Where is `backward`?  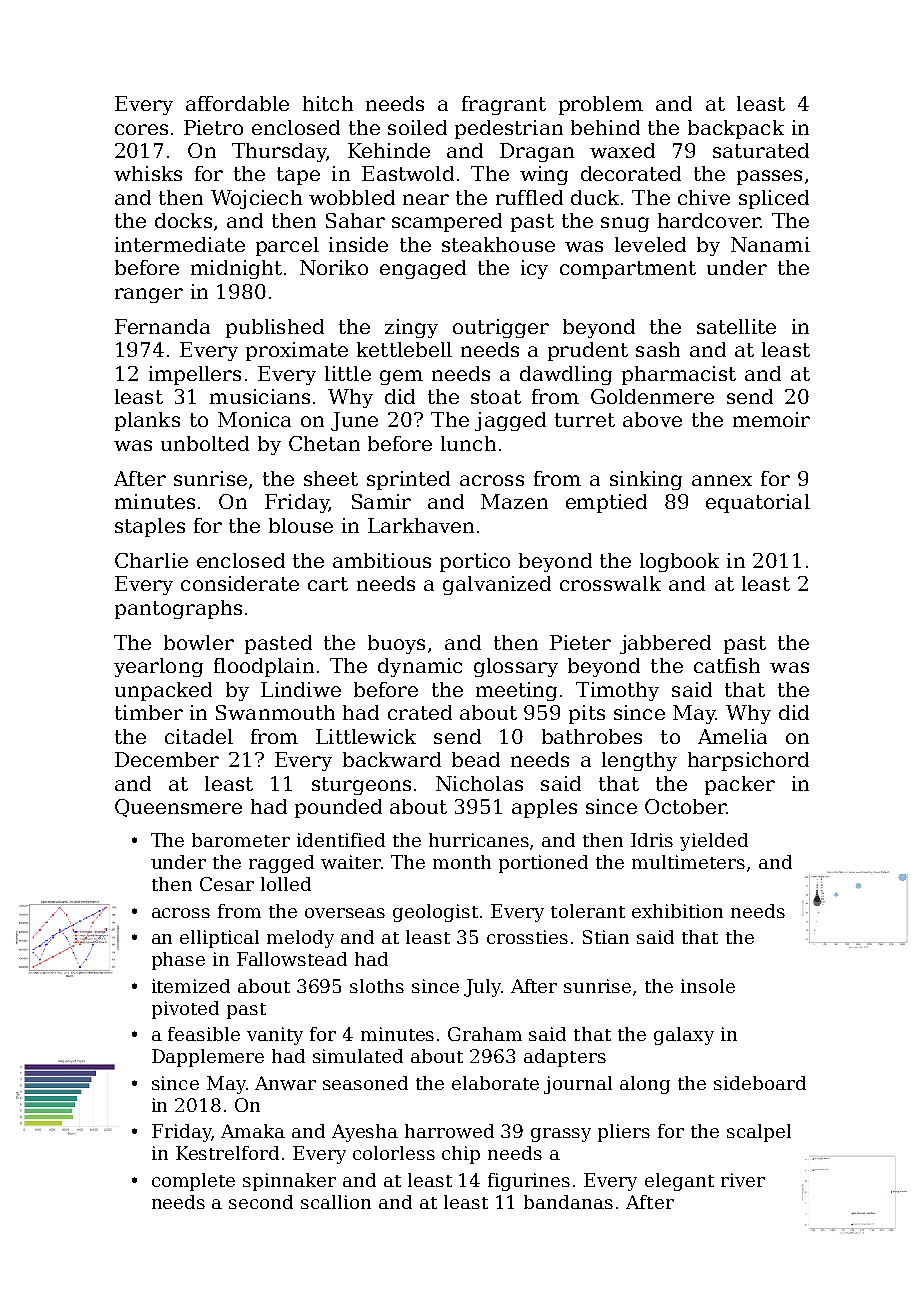
backward is located at coordinates (392, 759).
